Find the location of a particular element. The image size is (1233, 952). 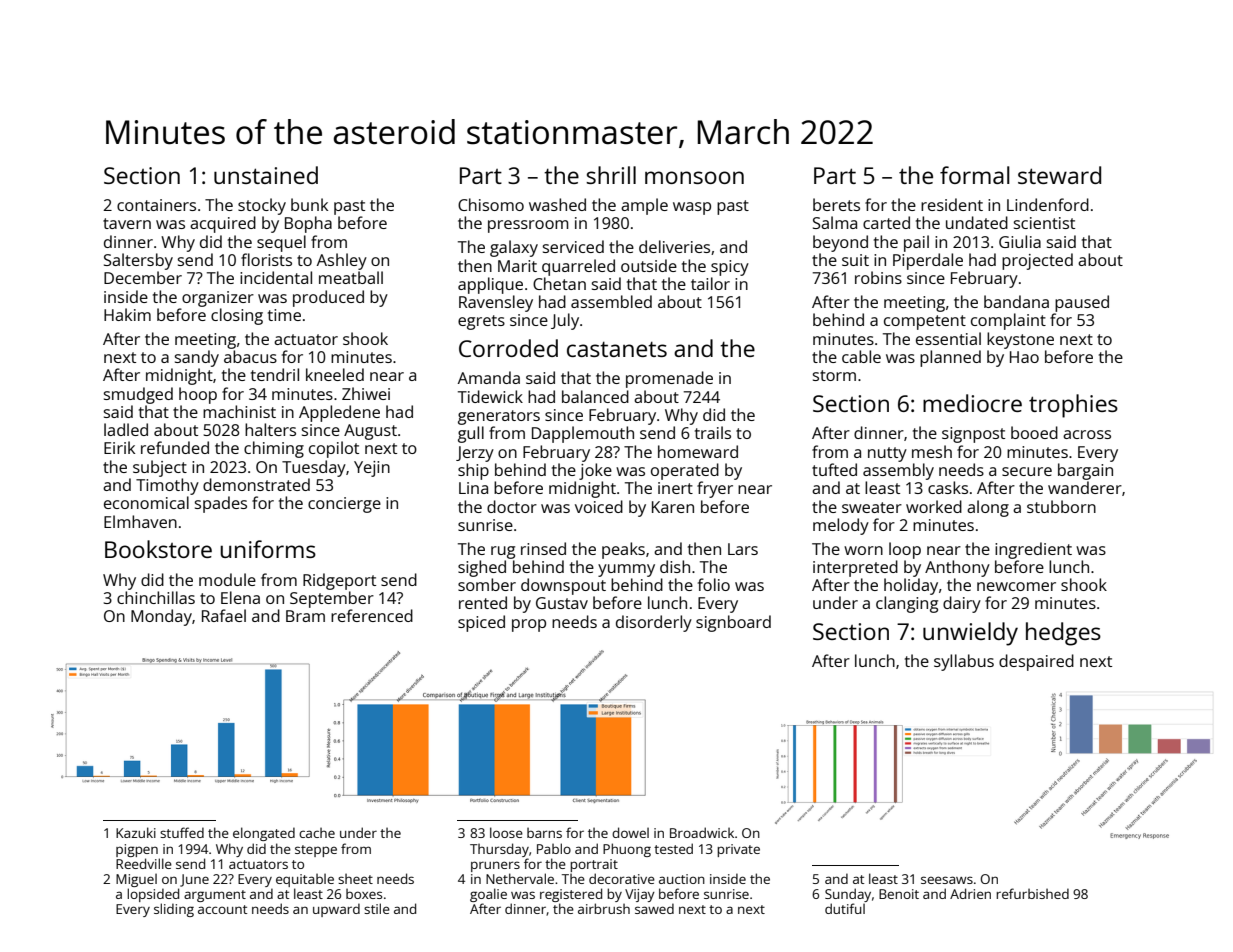

sawed is located at coordinates (654, 908).
